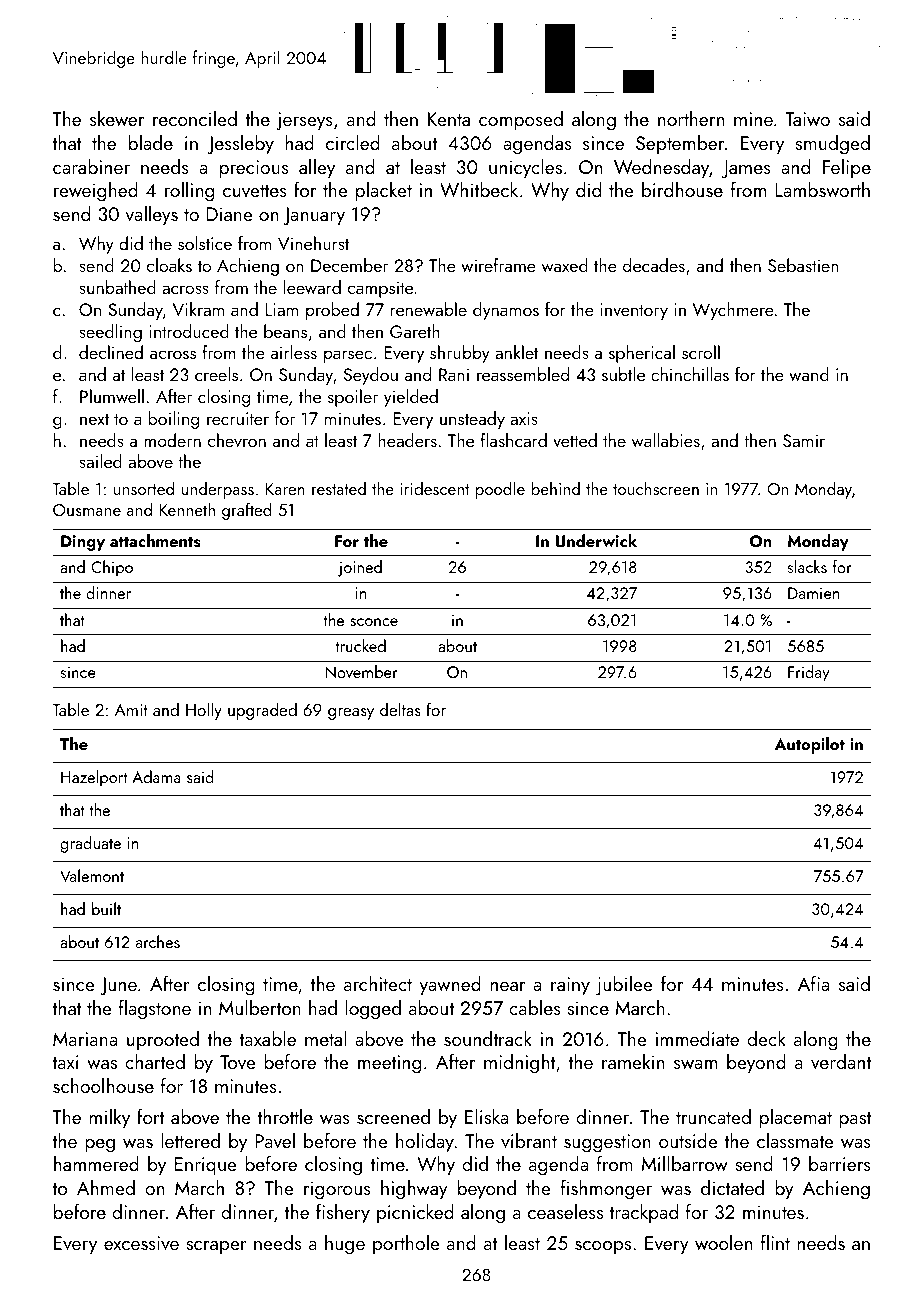  Describe the element at coordinates (216, 1248) in the document. I see `scraper` at that location.
